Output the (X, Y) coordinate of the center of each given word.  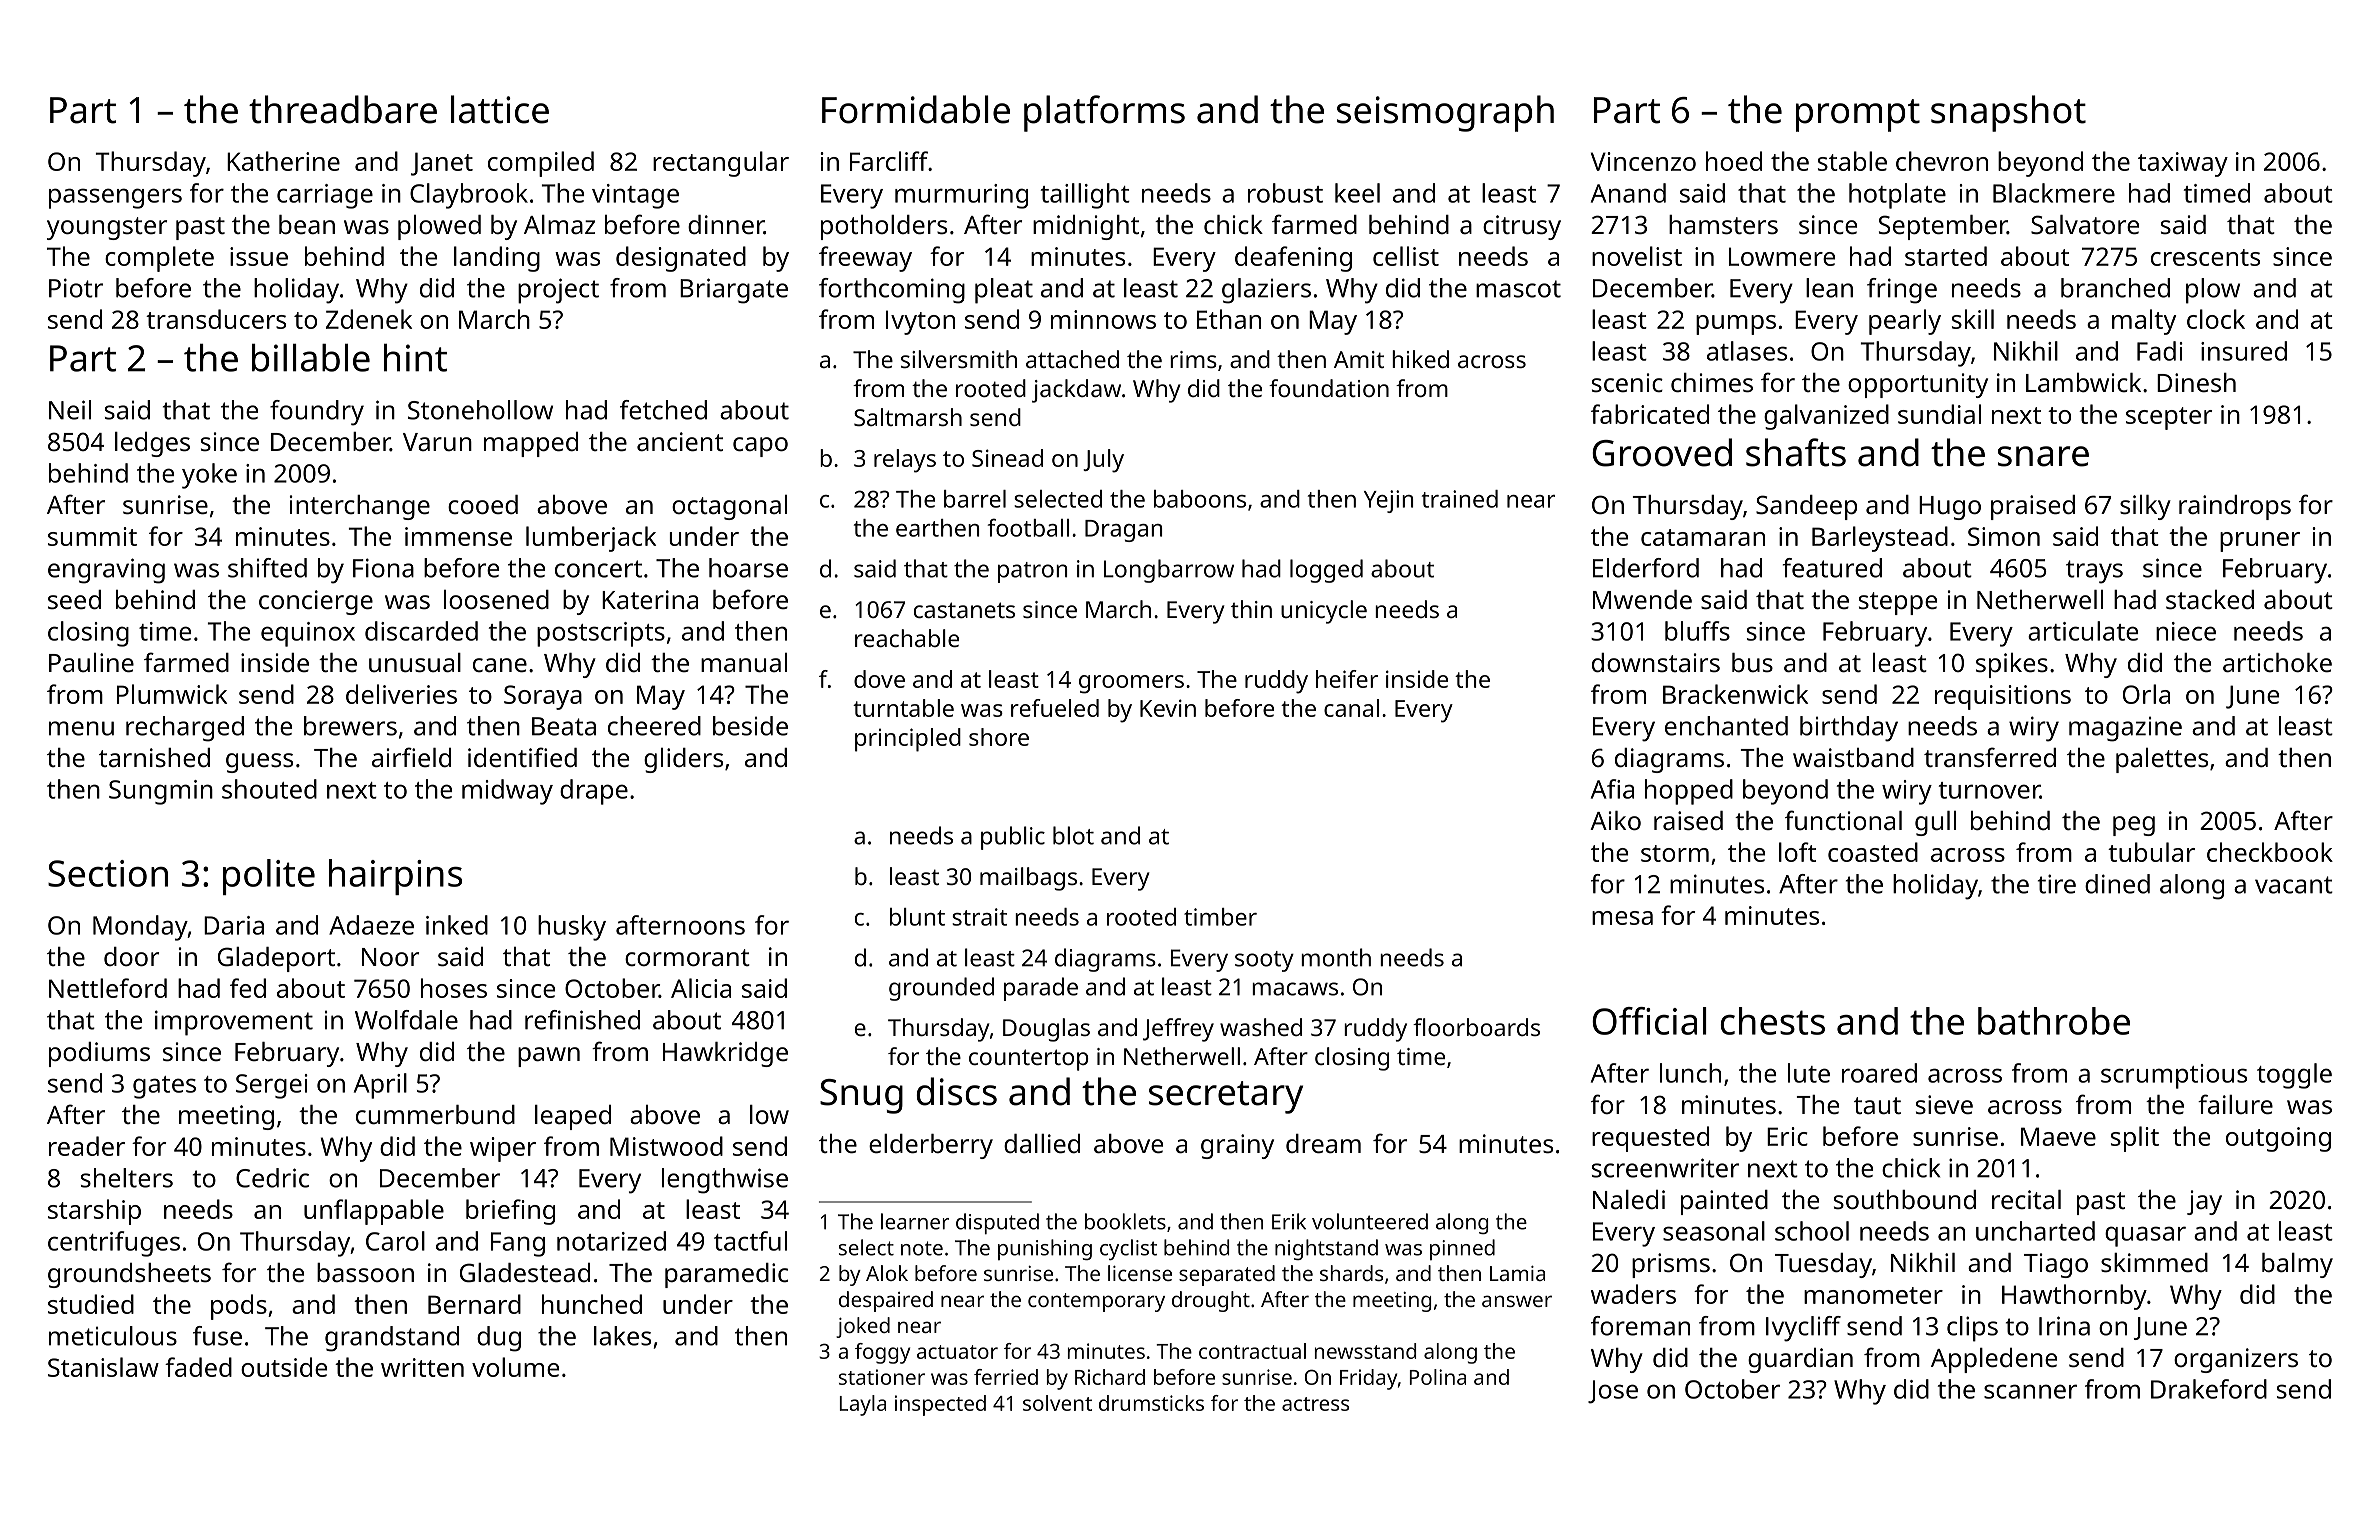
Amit (1359, 359)
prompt (1858, 115)
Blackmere (2054, 193)
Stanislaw (103, 1367)
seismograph (1445, 113)
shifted (267, 568)
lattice (500, 109)
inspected (940, 1405)
